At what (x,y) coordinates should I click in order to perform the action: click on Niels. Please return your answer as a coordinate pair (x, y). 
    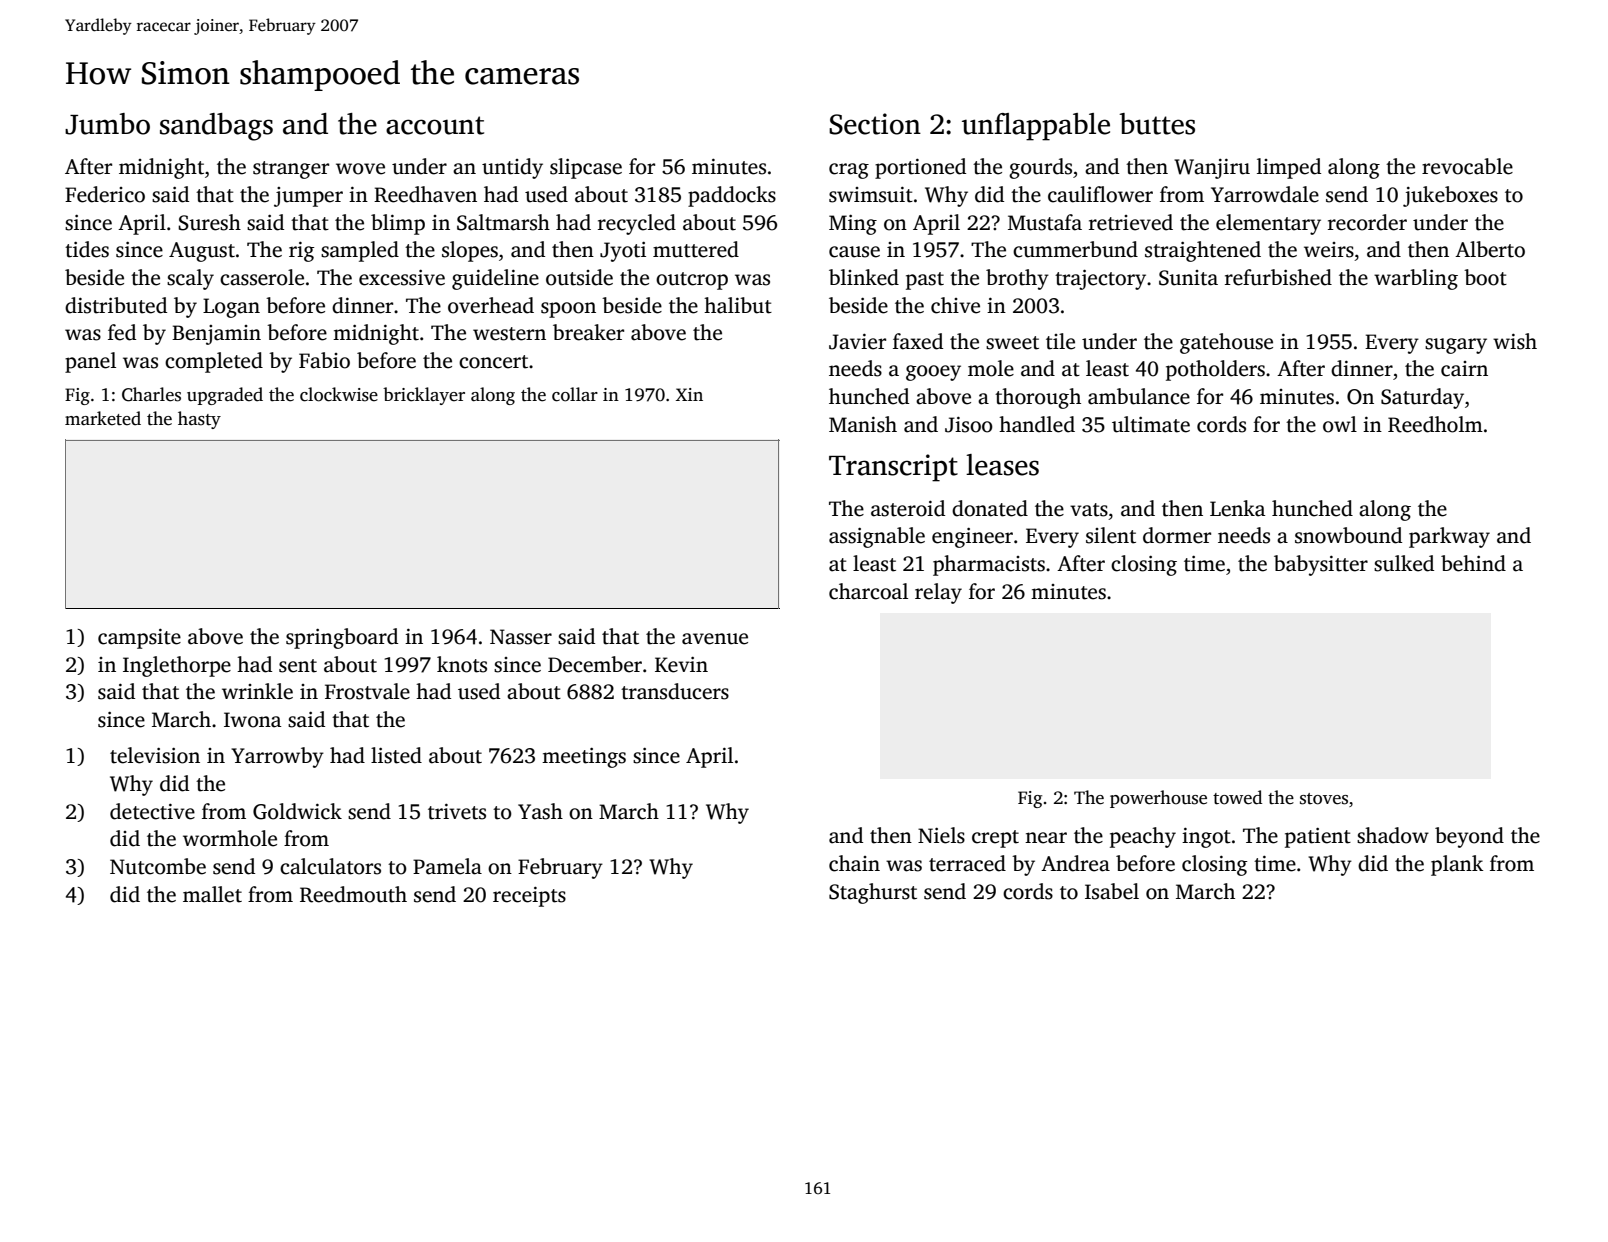
    Looking at the image, I should click on (941, 835).
